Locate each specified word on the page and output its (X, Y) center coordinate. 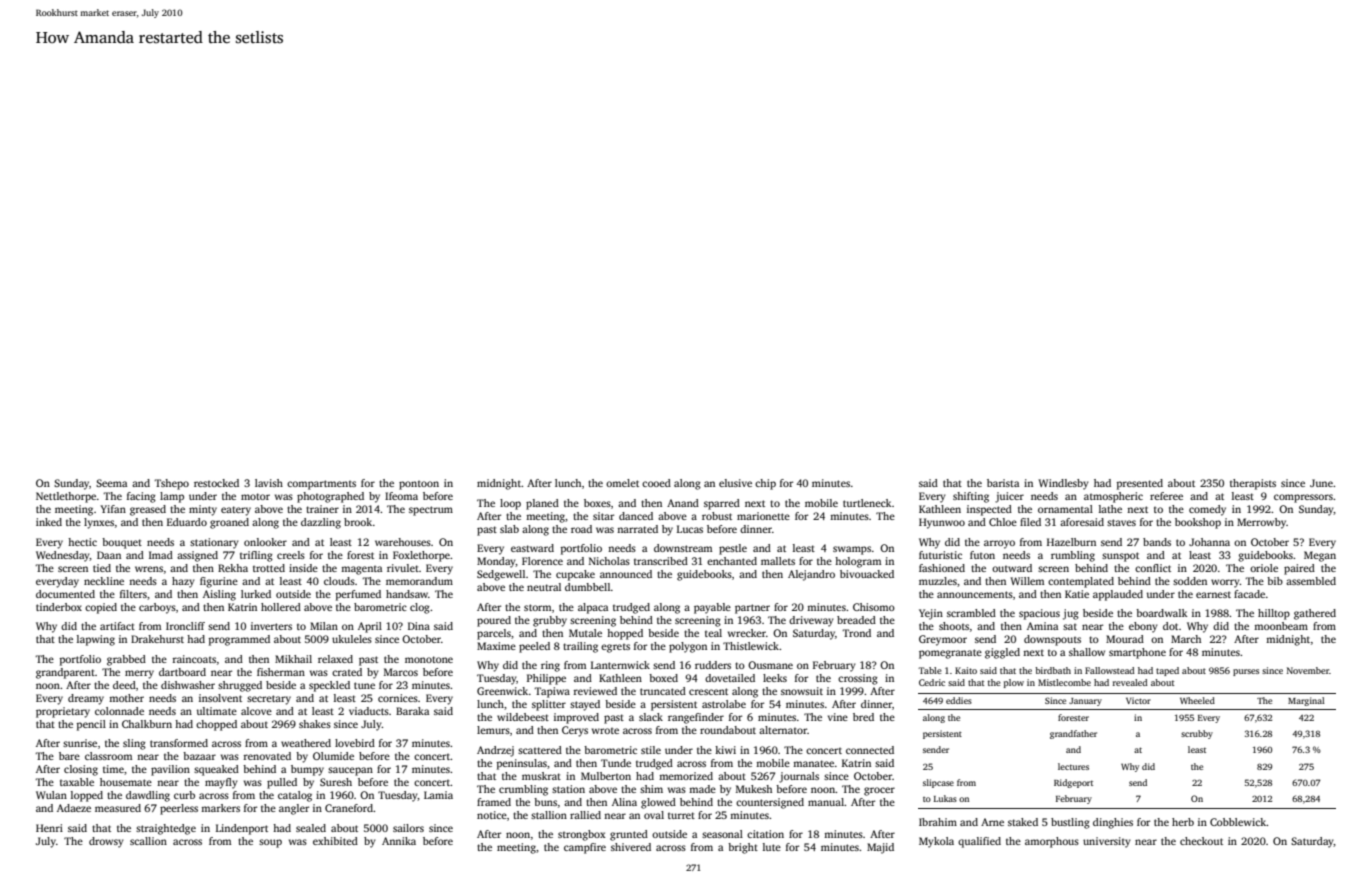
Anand (683, 503)
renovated (267, 756)
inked (49, 522)
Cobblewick (1238, 822)
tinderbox (59, 607)
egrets (615, 648)
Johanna (1209, 542)
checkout (1201, 841)
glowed (658, 803)
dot (1170, 626)
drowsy (106, 842)
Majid (880, 848)
